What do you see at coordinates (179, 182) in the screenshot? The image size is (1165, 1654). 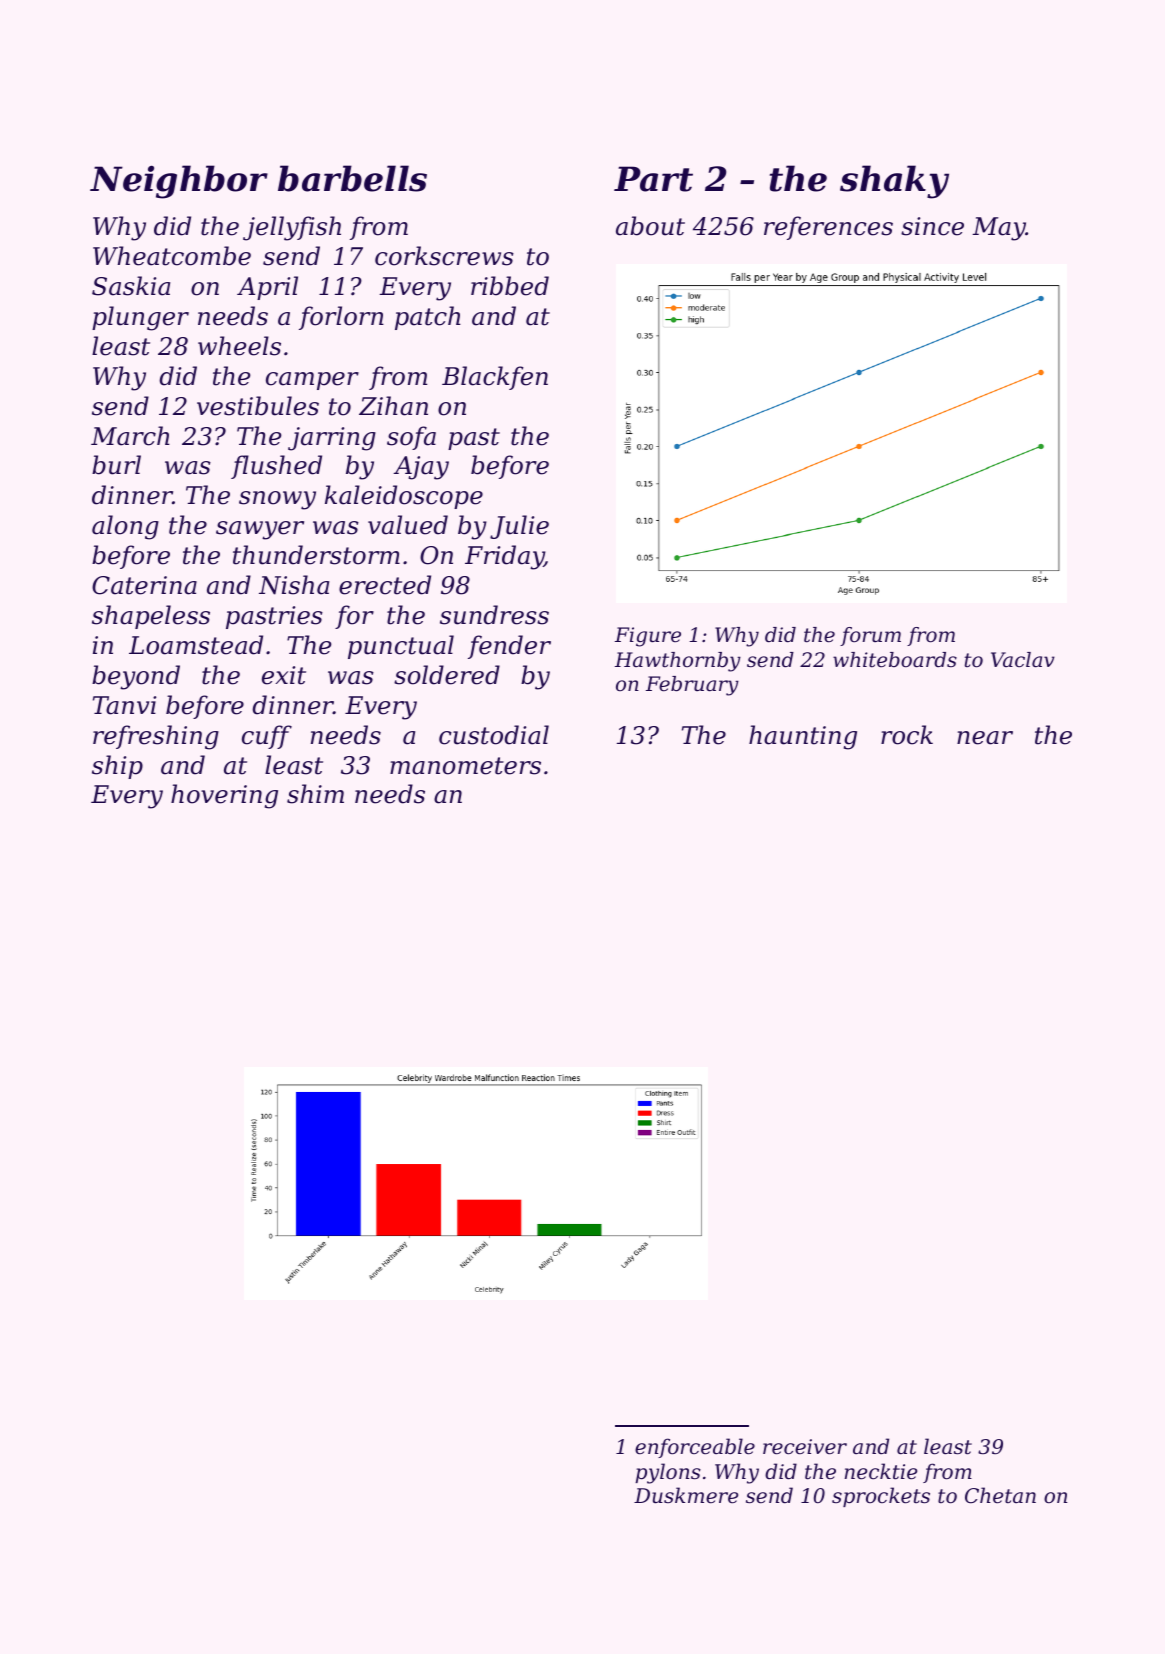 I see `Neighbor` at bounding box center [179, 182].
